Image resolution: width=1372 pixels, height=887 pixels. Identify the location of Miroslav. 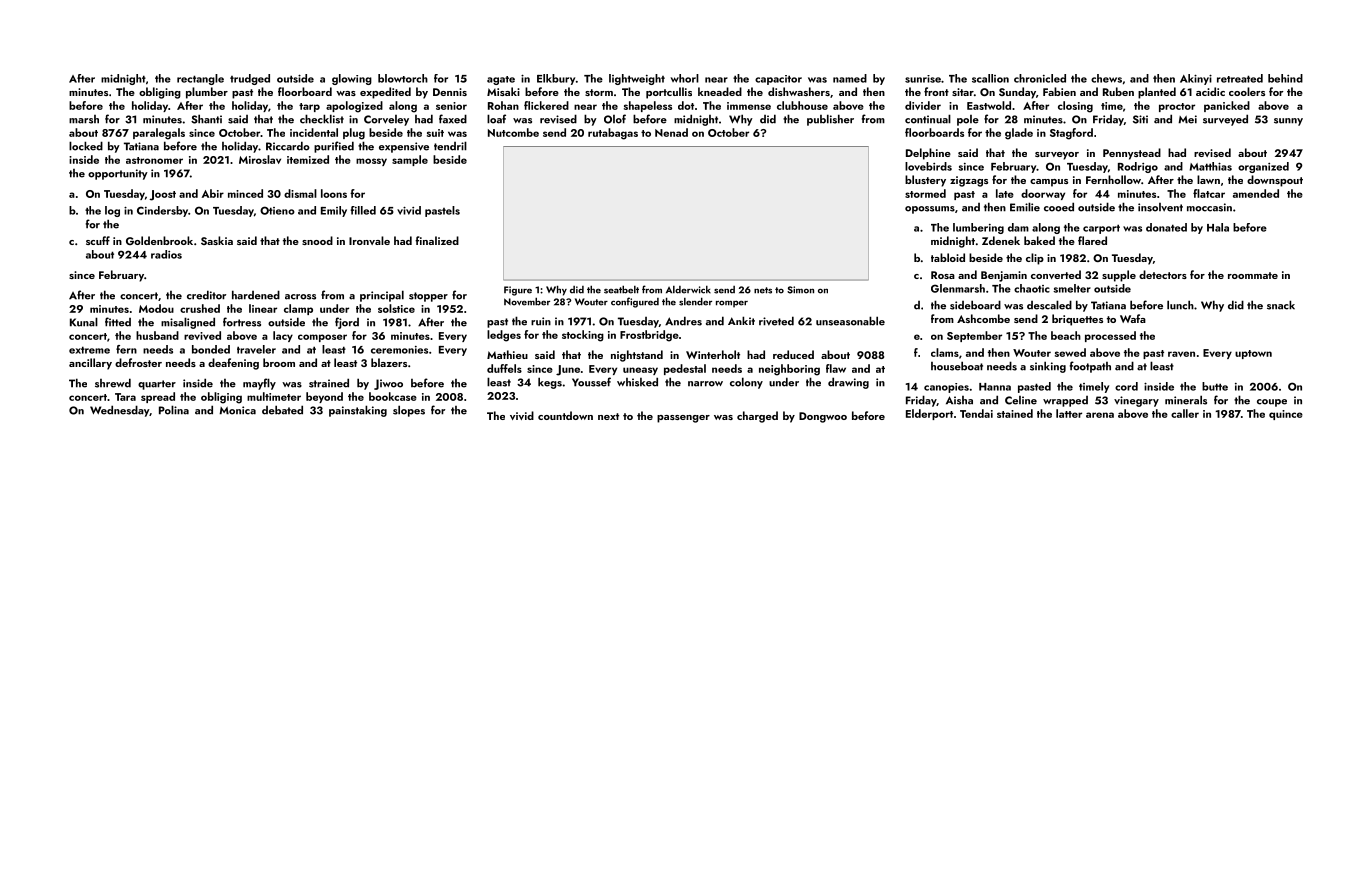
(260, 159).
